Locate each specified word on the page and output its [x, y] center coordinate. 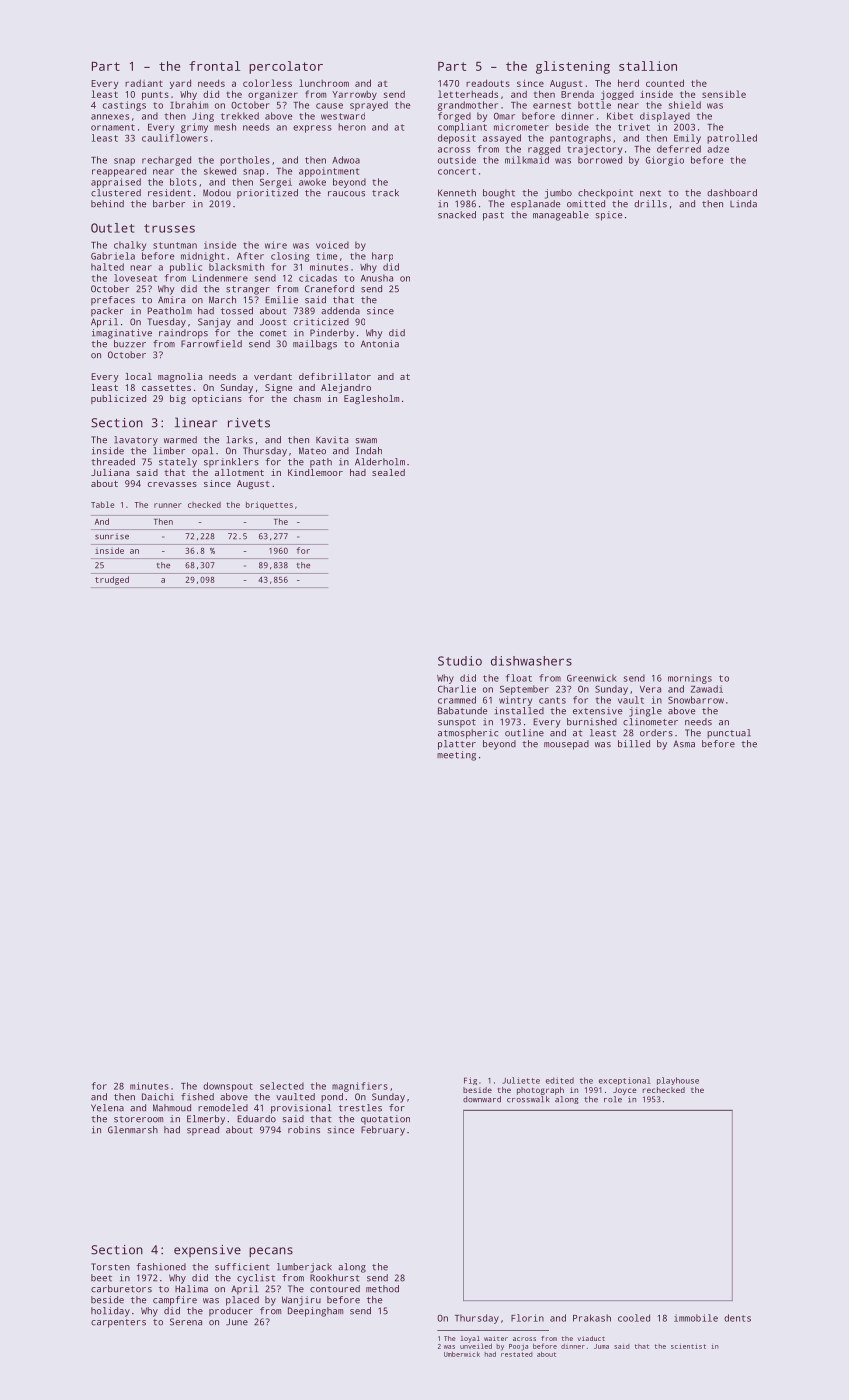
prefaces [113, 301]
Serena [186, 1322]
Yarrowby [354, 95]
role [613, 1099]
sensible [724, 94]
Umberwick [462, 1354]
